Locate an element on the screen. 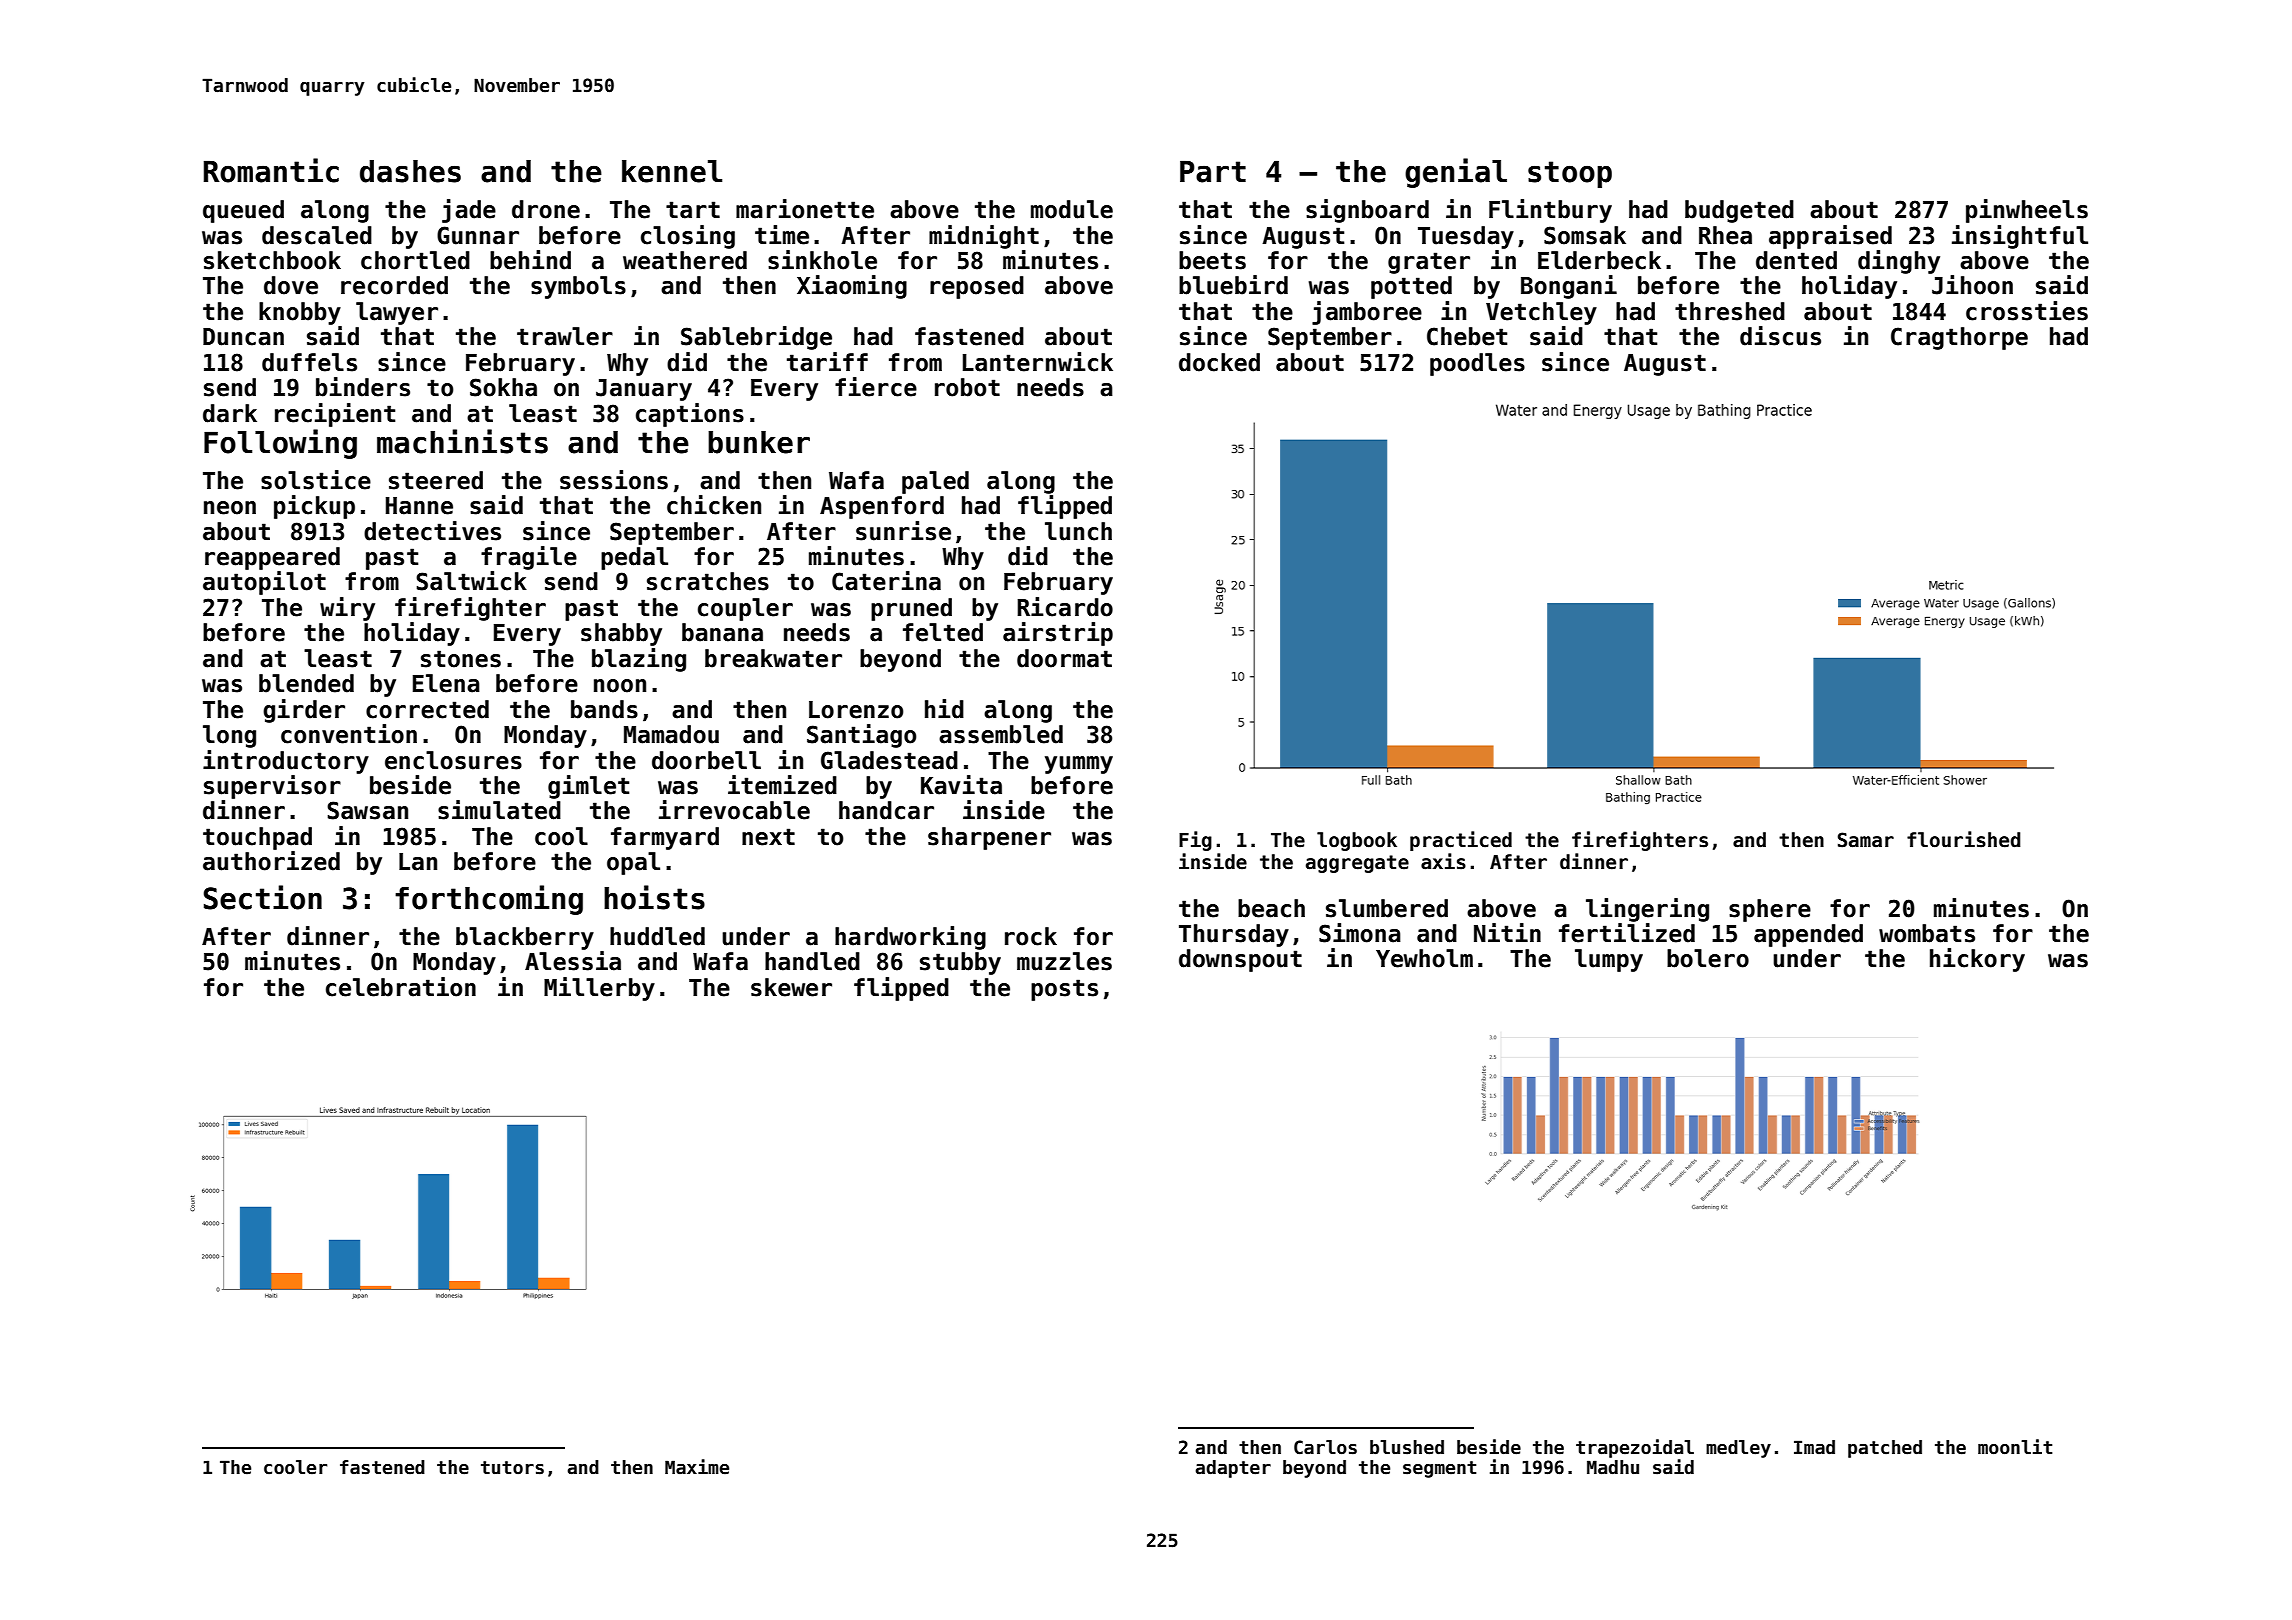 This screenshot has height=1620, width=2292. kennel is located at coordinates (672, 171).
